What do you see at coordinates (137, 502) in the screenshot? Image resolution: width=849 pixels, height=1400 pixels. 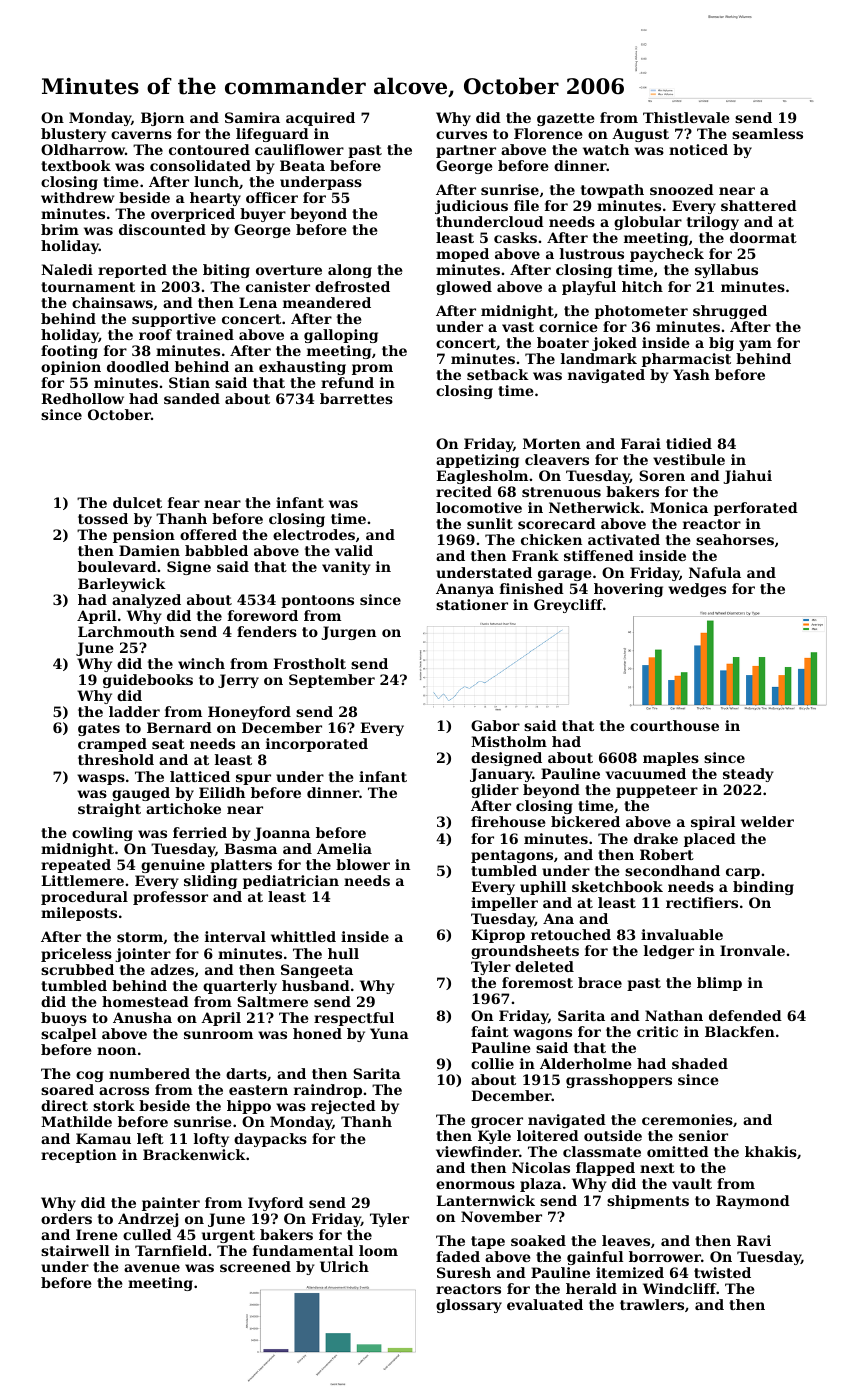 I see `dulcet` at bounding box center [137, 502].
